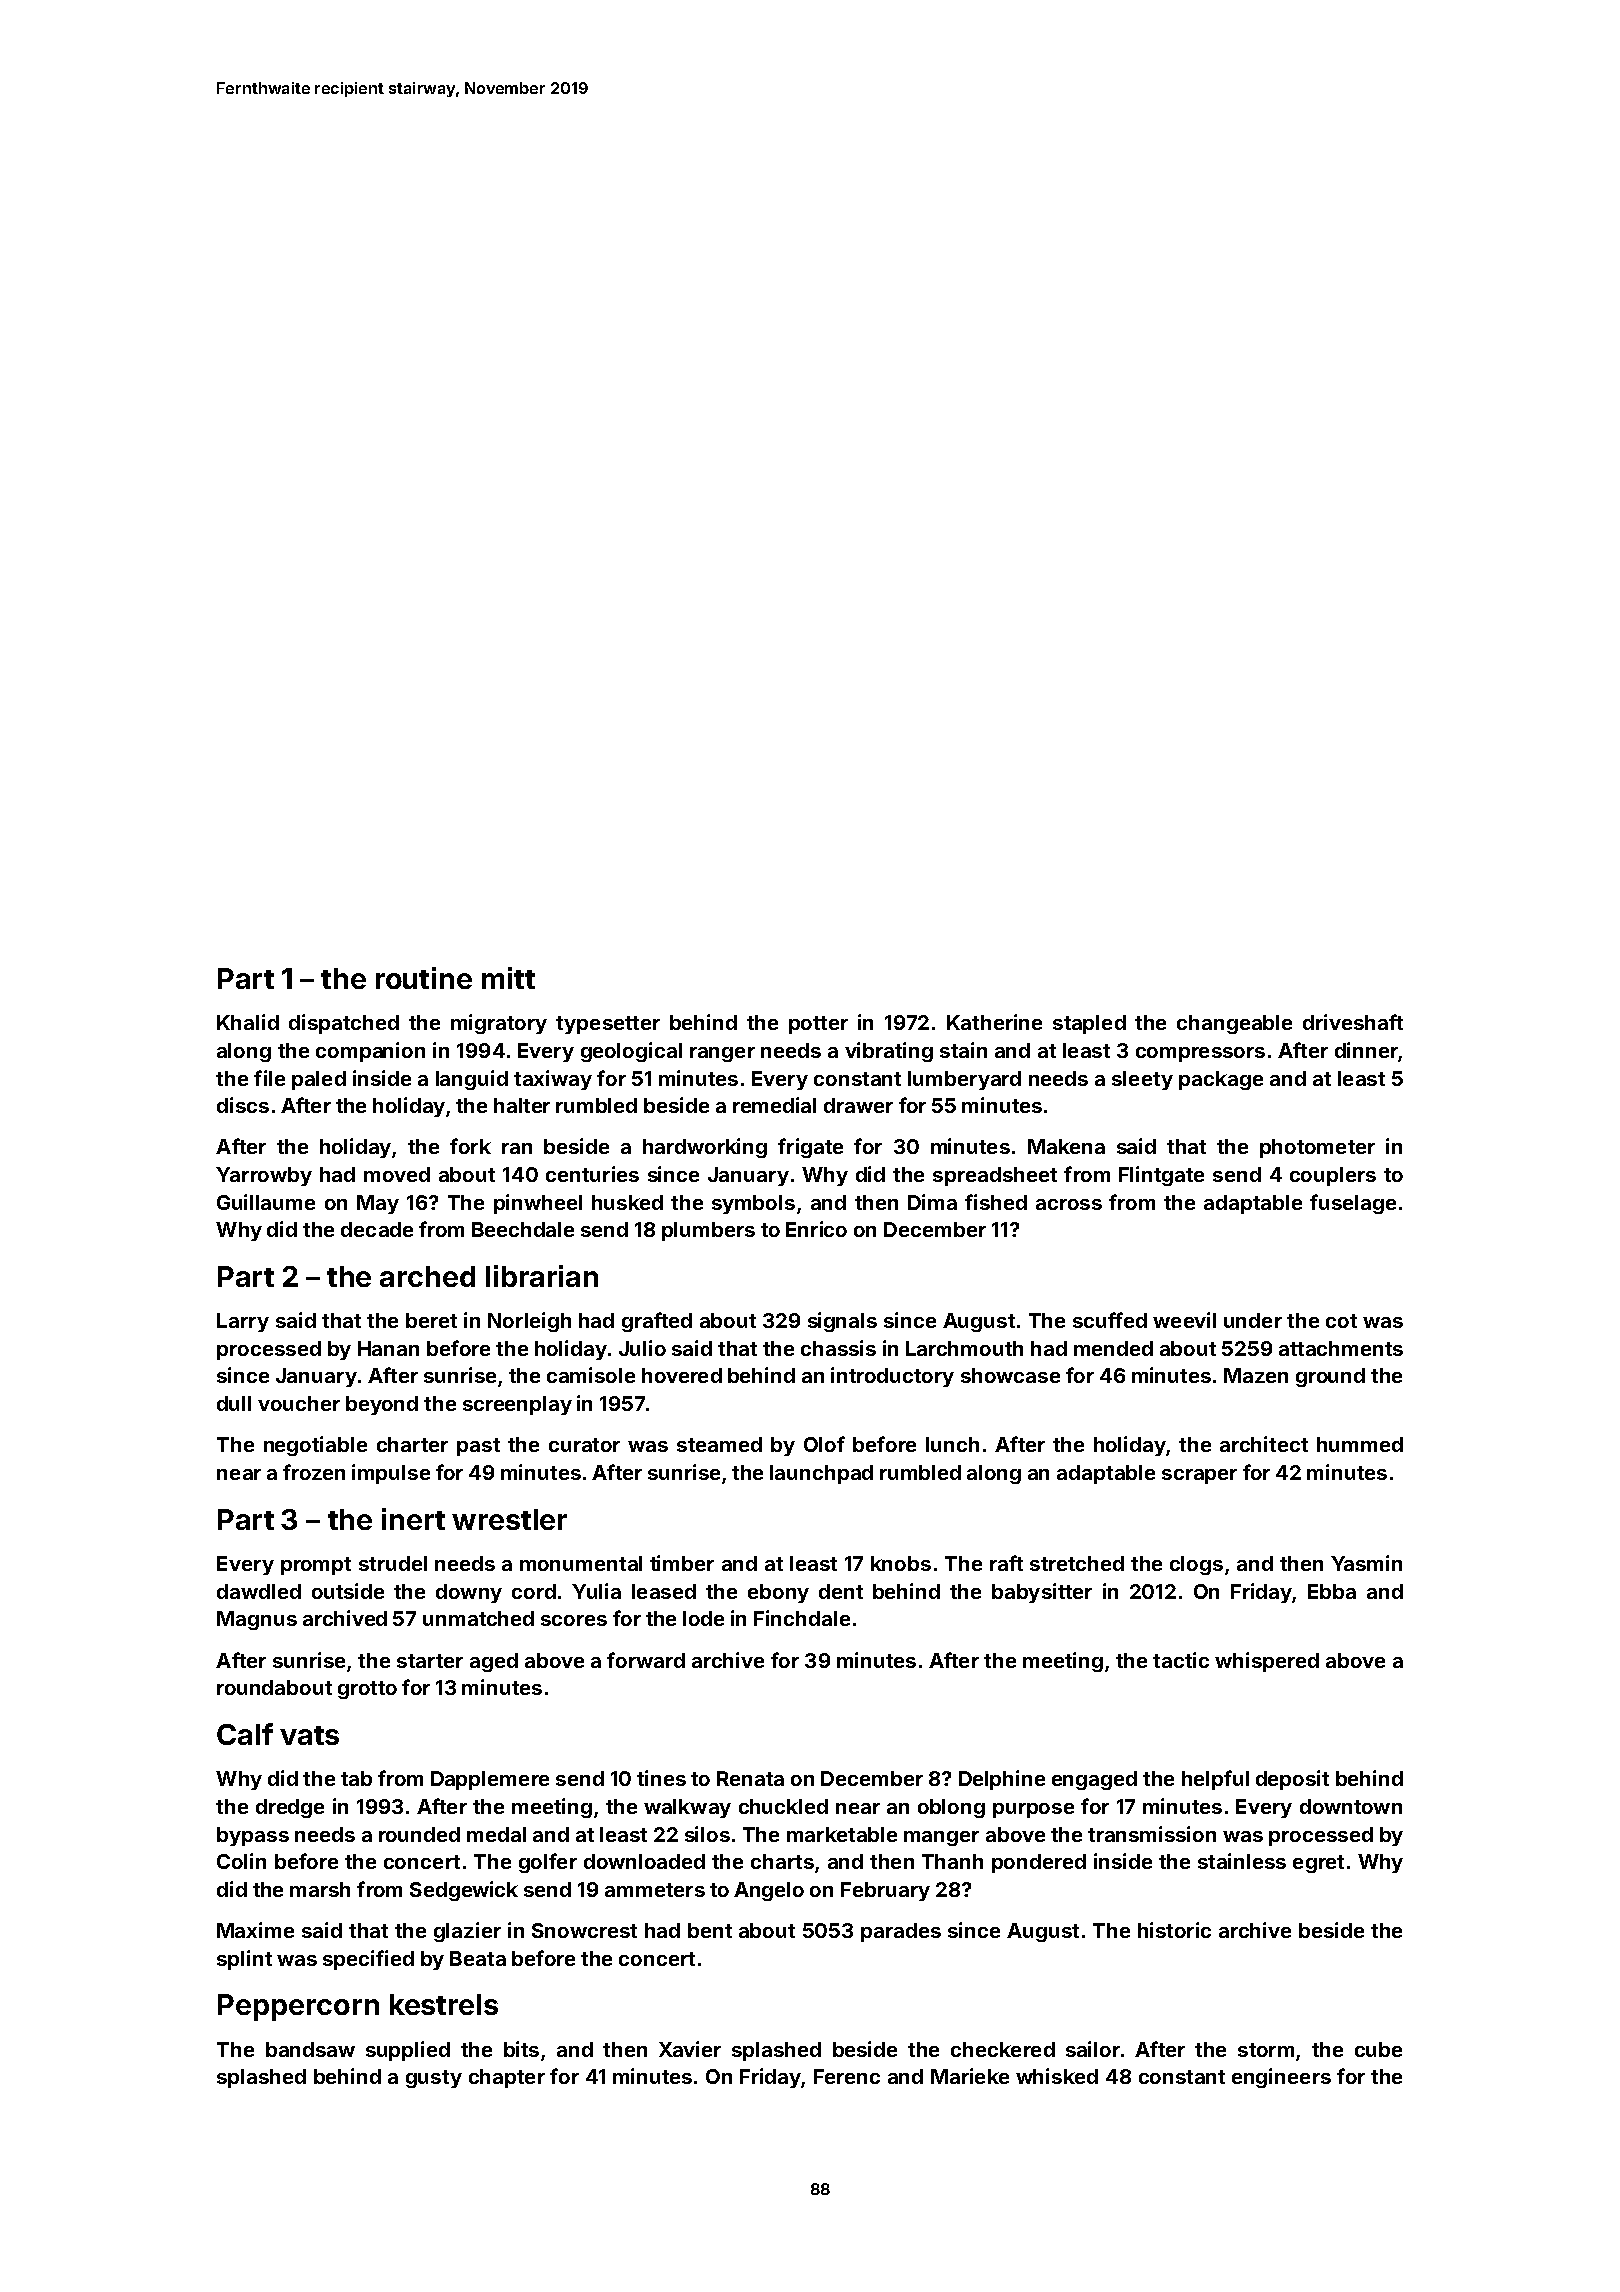 This screenshot has width=1620, height=2292. What do you see at coordinates (470, 1146) in the screenshot?
I see `fork` at bounding box center [470, 1146].
